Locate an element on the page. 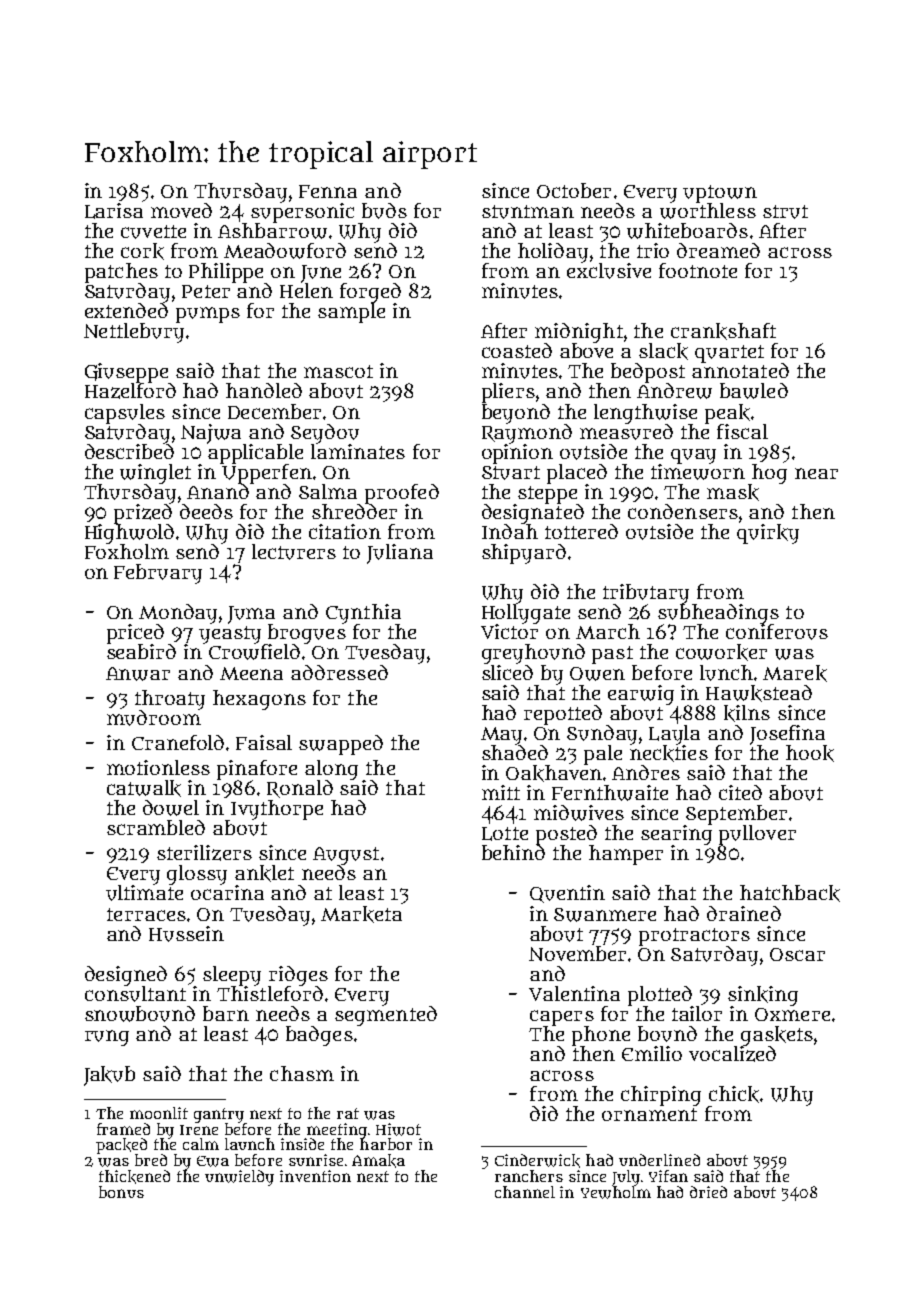  mitt is located at coordinates (501, 792).
